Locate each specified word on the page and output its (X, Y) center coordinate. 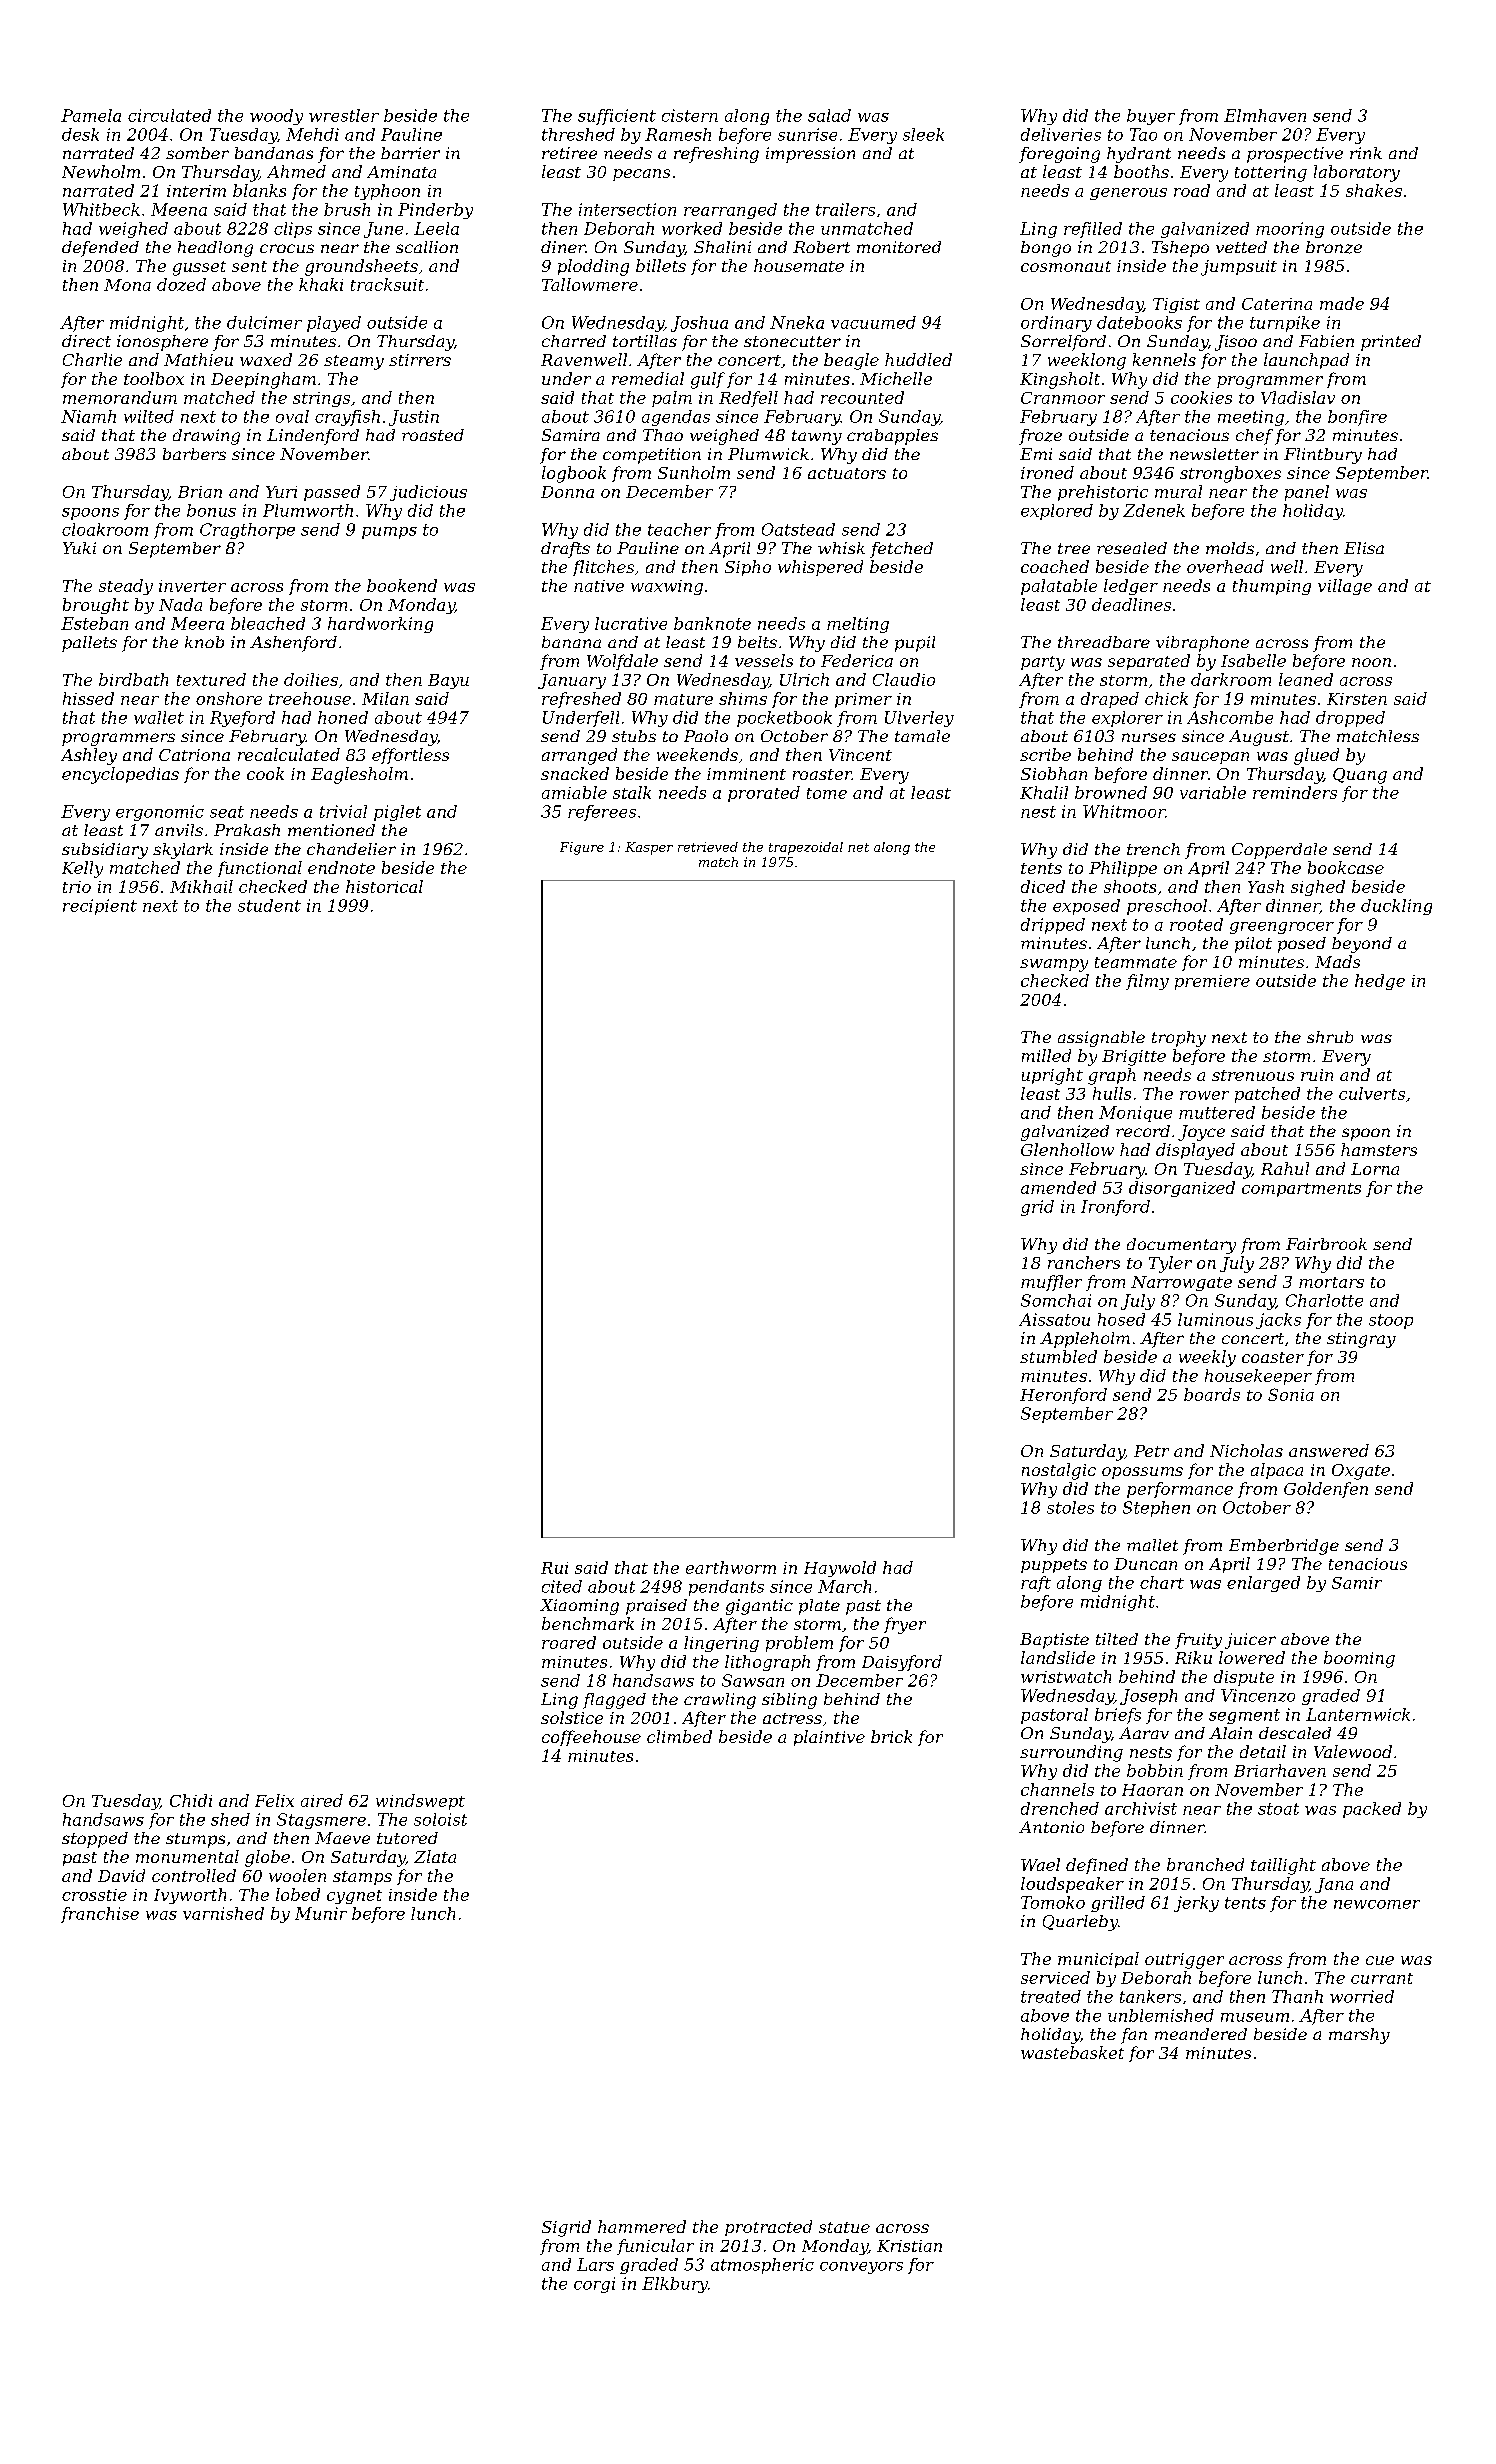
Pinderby (435, 211)
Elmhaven (1265, 115)
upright (1052, 1076)
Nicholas (1246, 1450)
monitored (899, 247)
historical (384, 886)
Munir (321, 1913)
